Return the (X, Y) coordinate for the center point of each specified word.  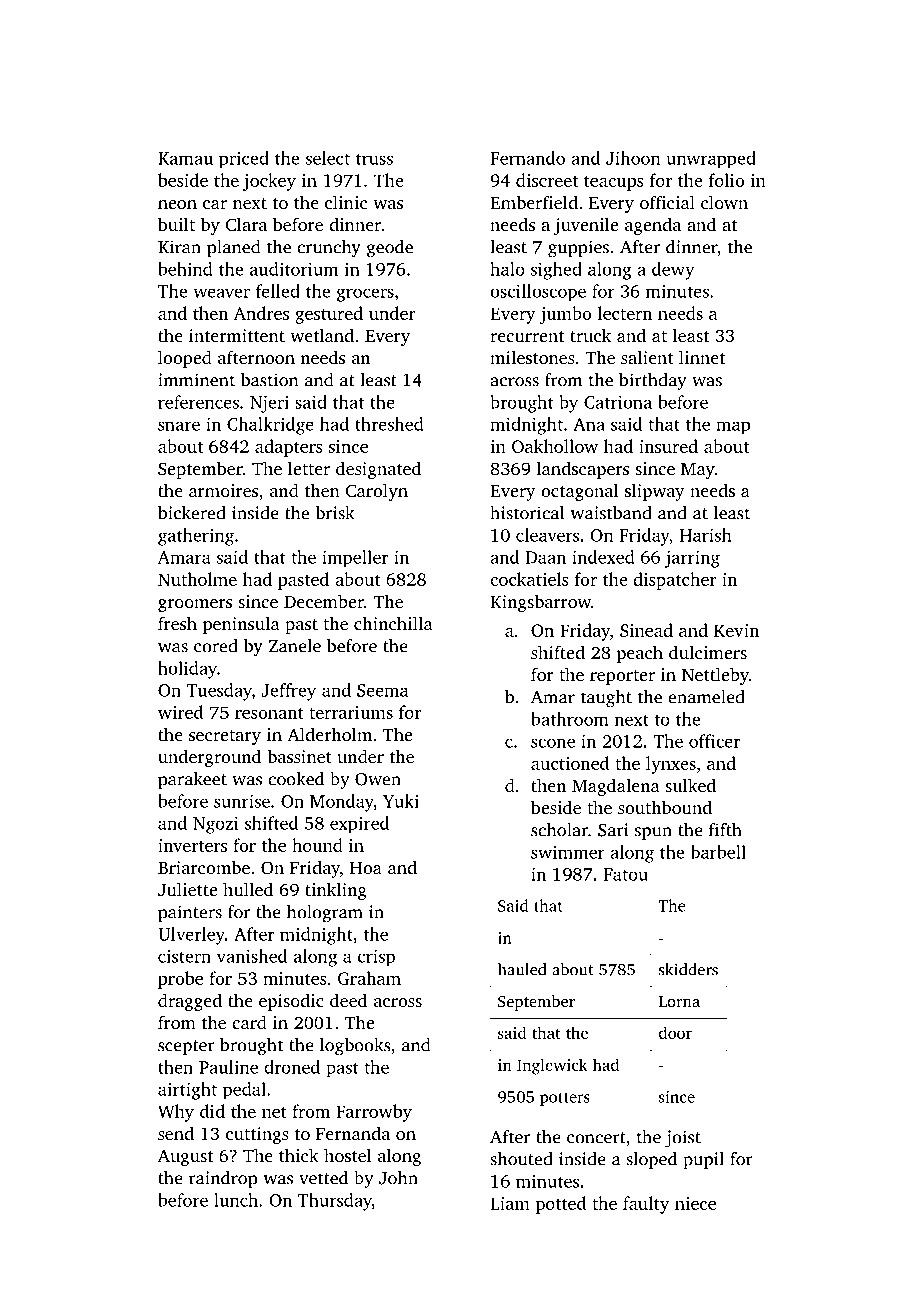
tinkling (336, 891)
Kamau (185, 158)
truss (374, 159)
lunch (236, 1200)
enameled (706, 697)
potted (560, 1205)
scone (553, 743)
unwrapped (711, 160)
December (324, 601)
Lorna (679, 1001)
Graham (369, 978)
